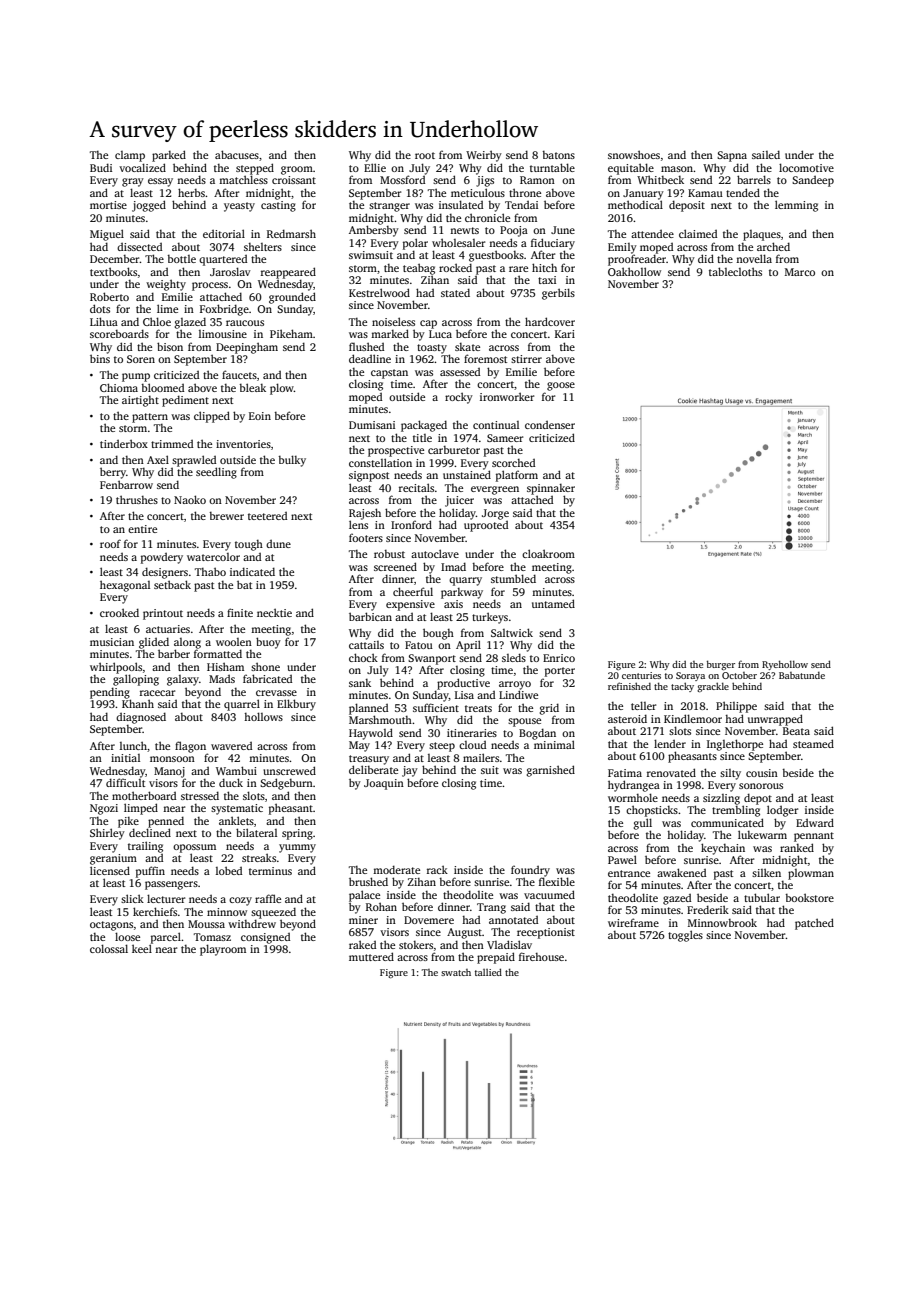 This document has width=924, height=1308. Describe the element at coordinates (685, 936) in the document. I see `toggles` at that location.
